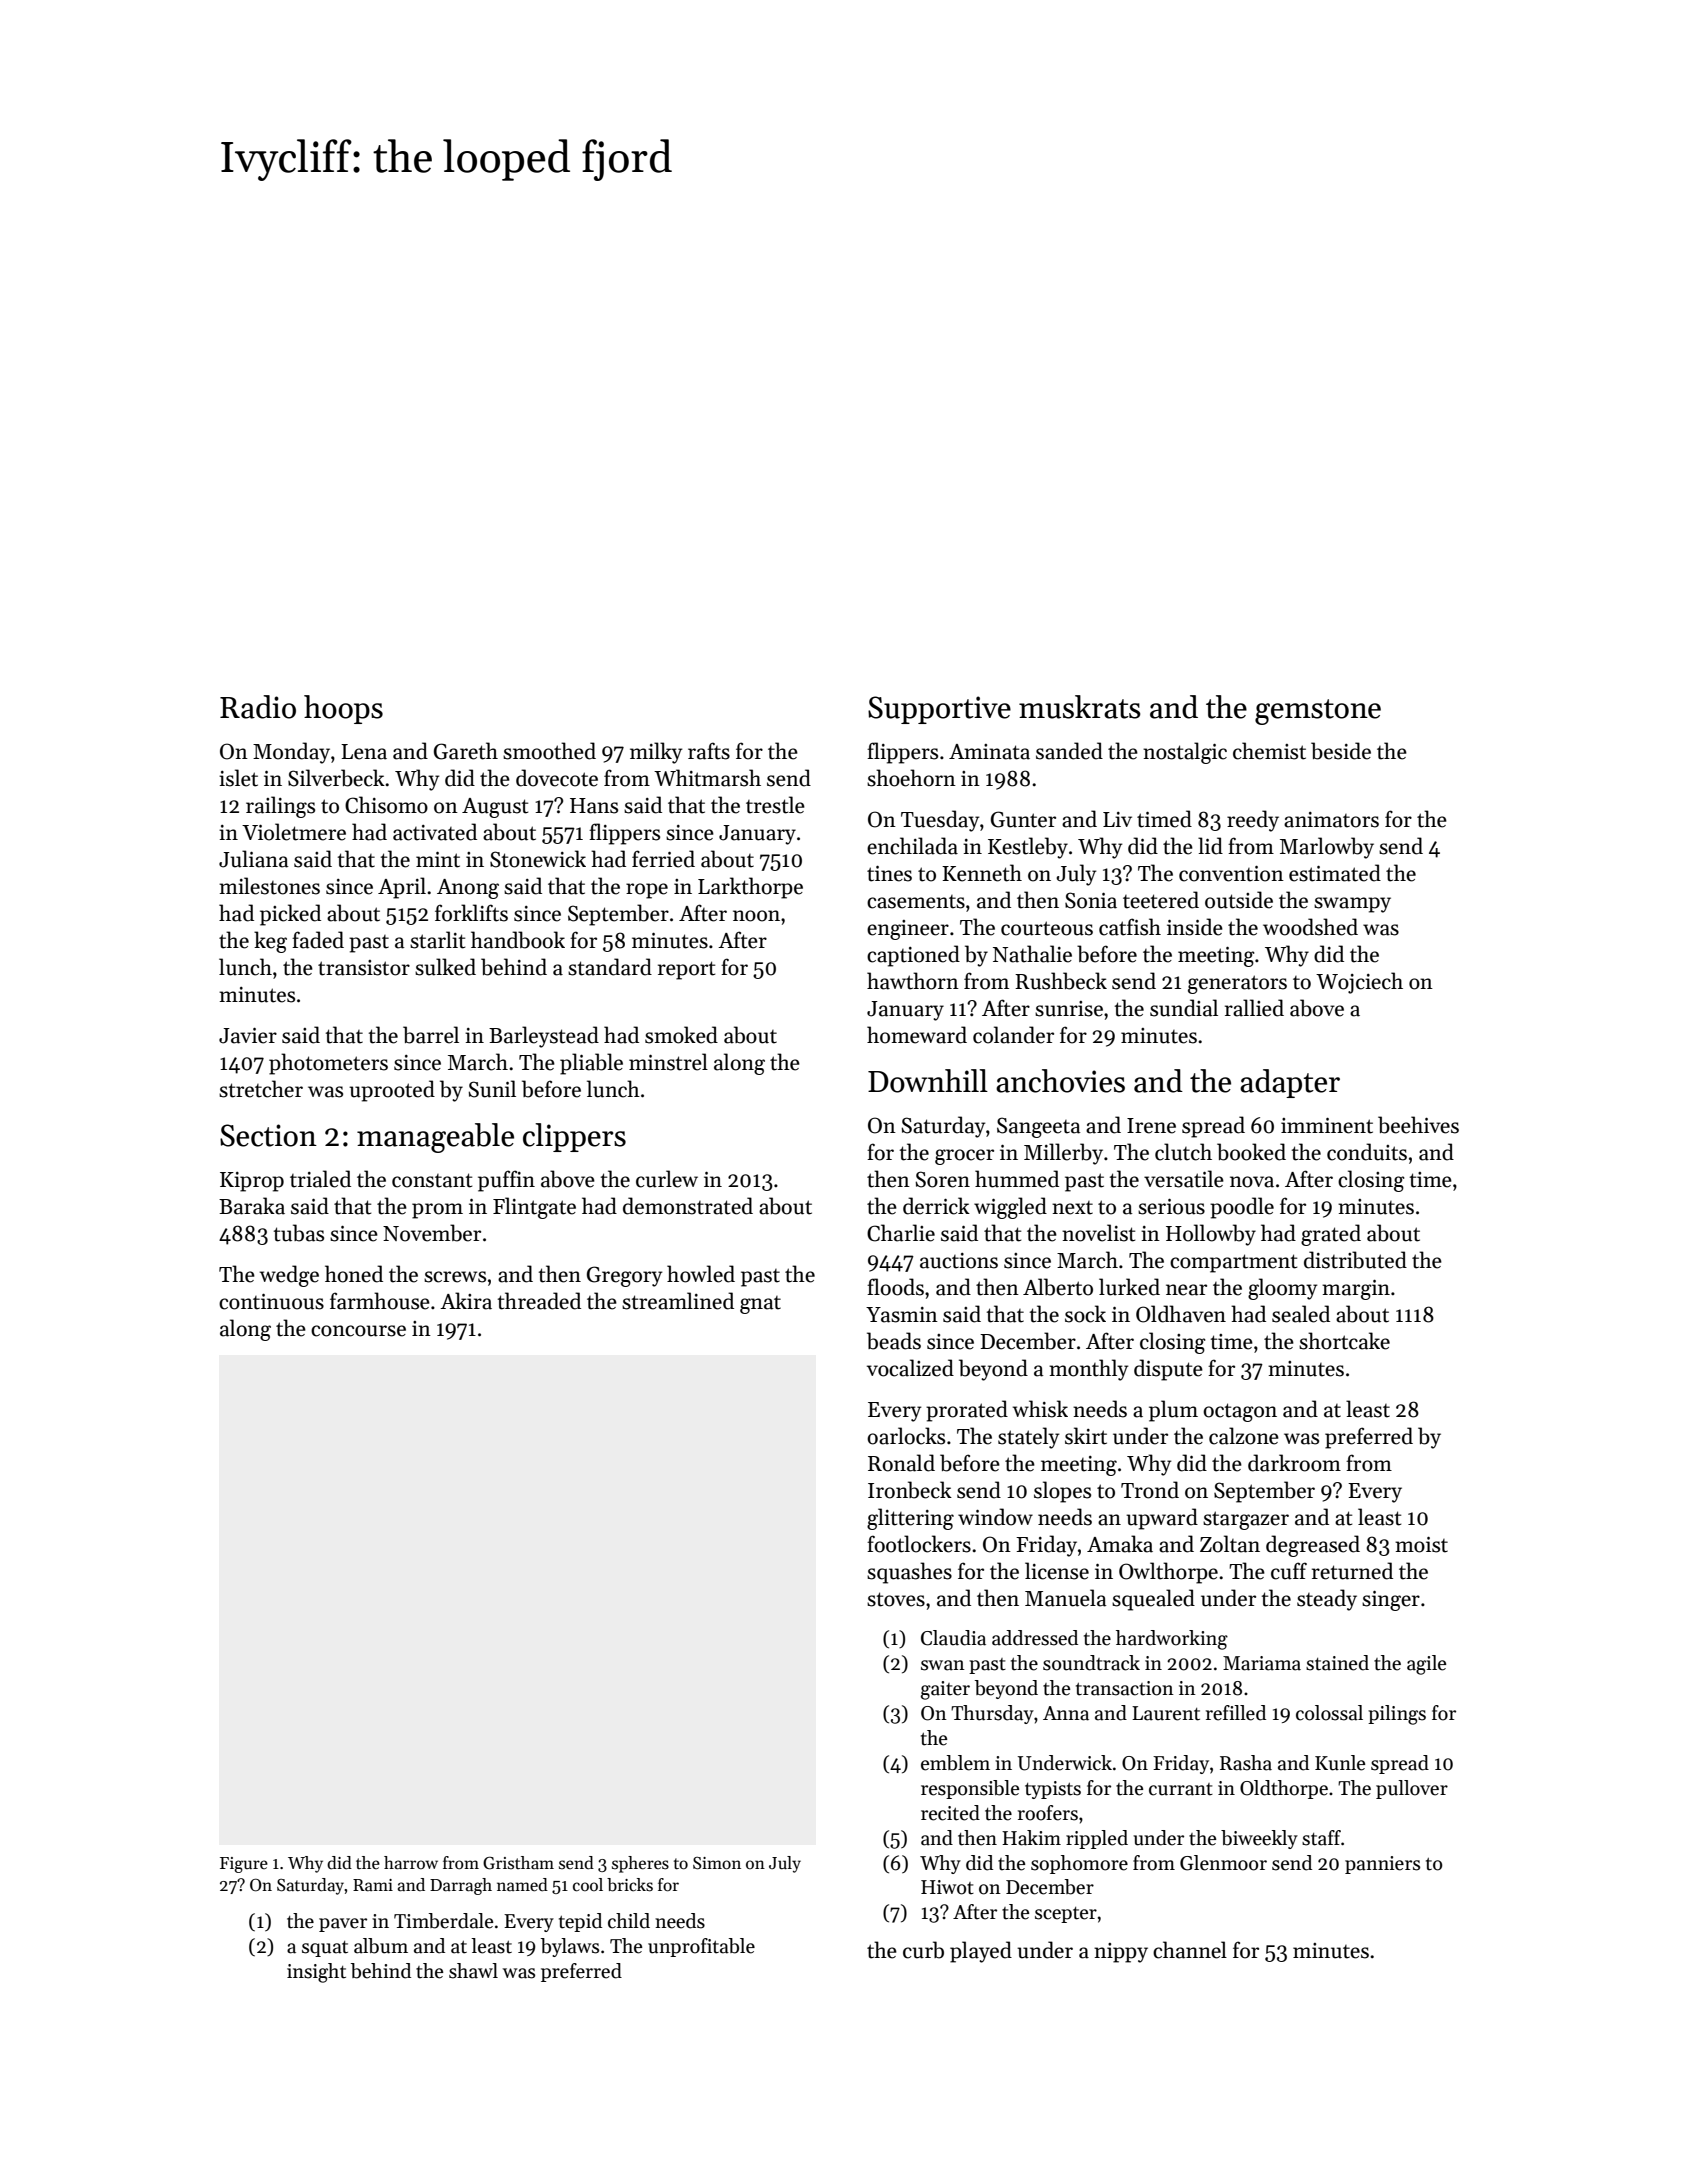 The height and width of the screenshot is (2178, 1683). I want to click on rope, so click(647, 891).
